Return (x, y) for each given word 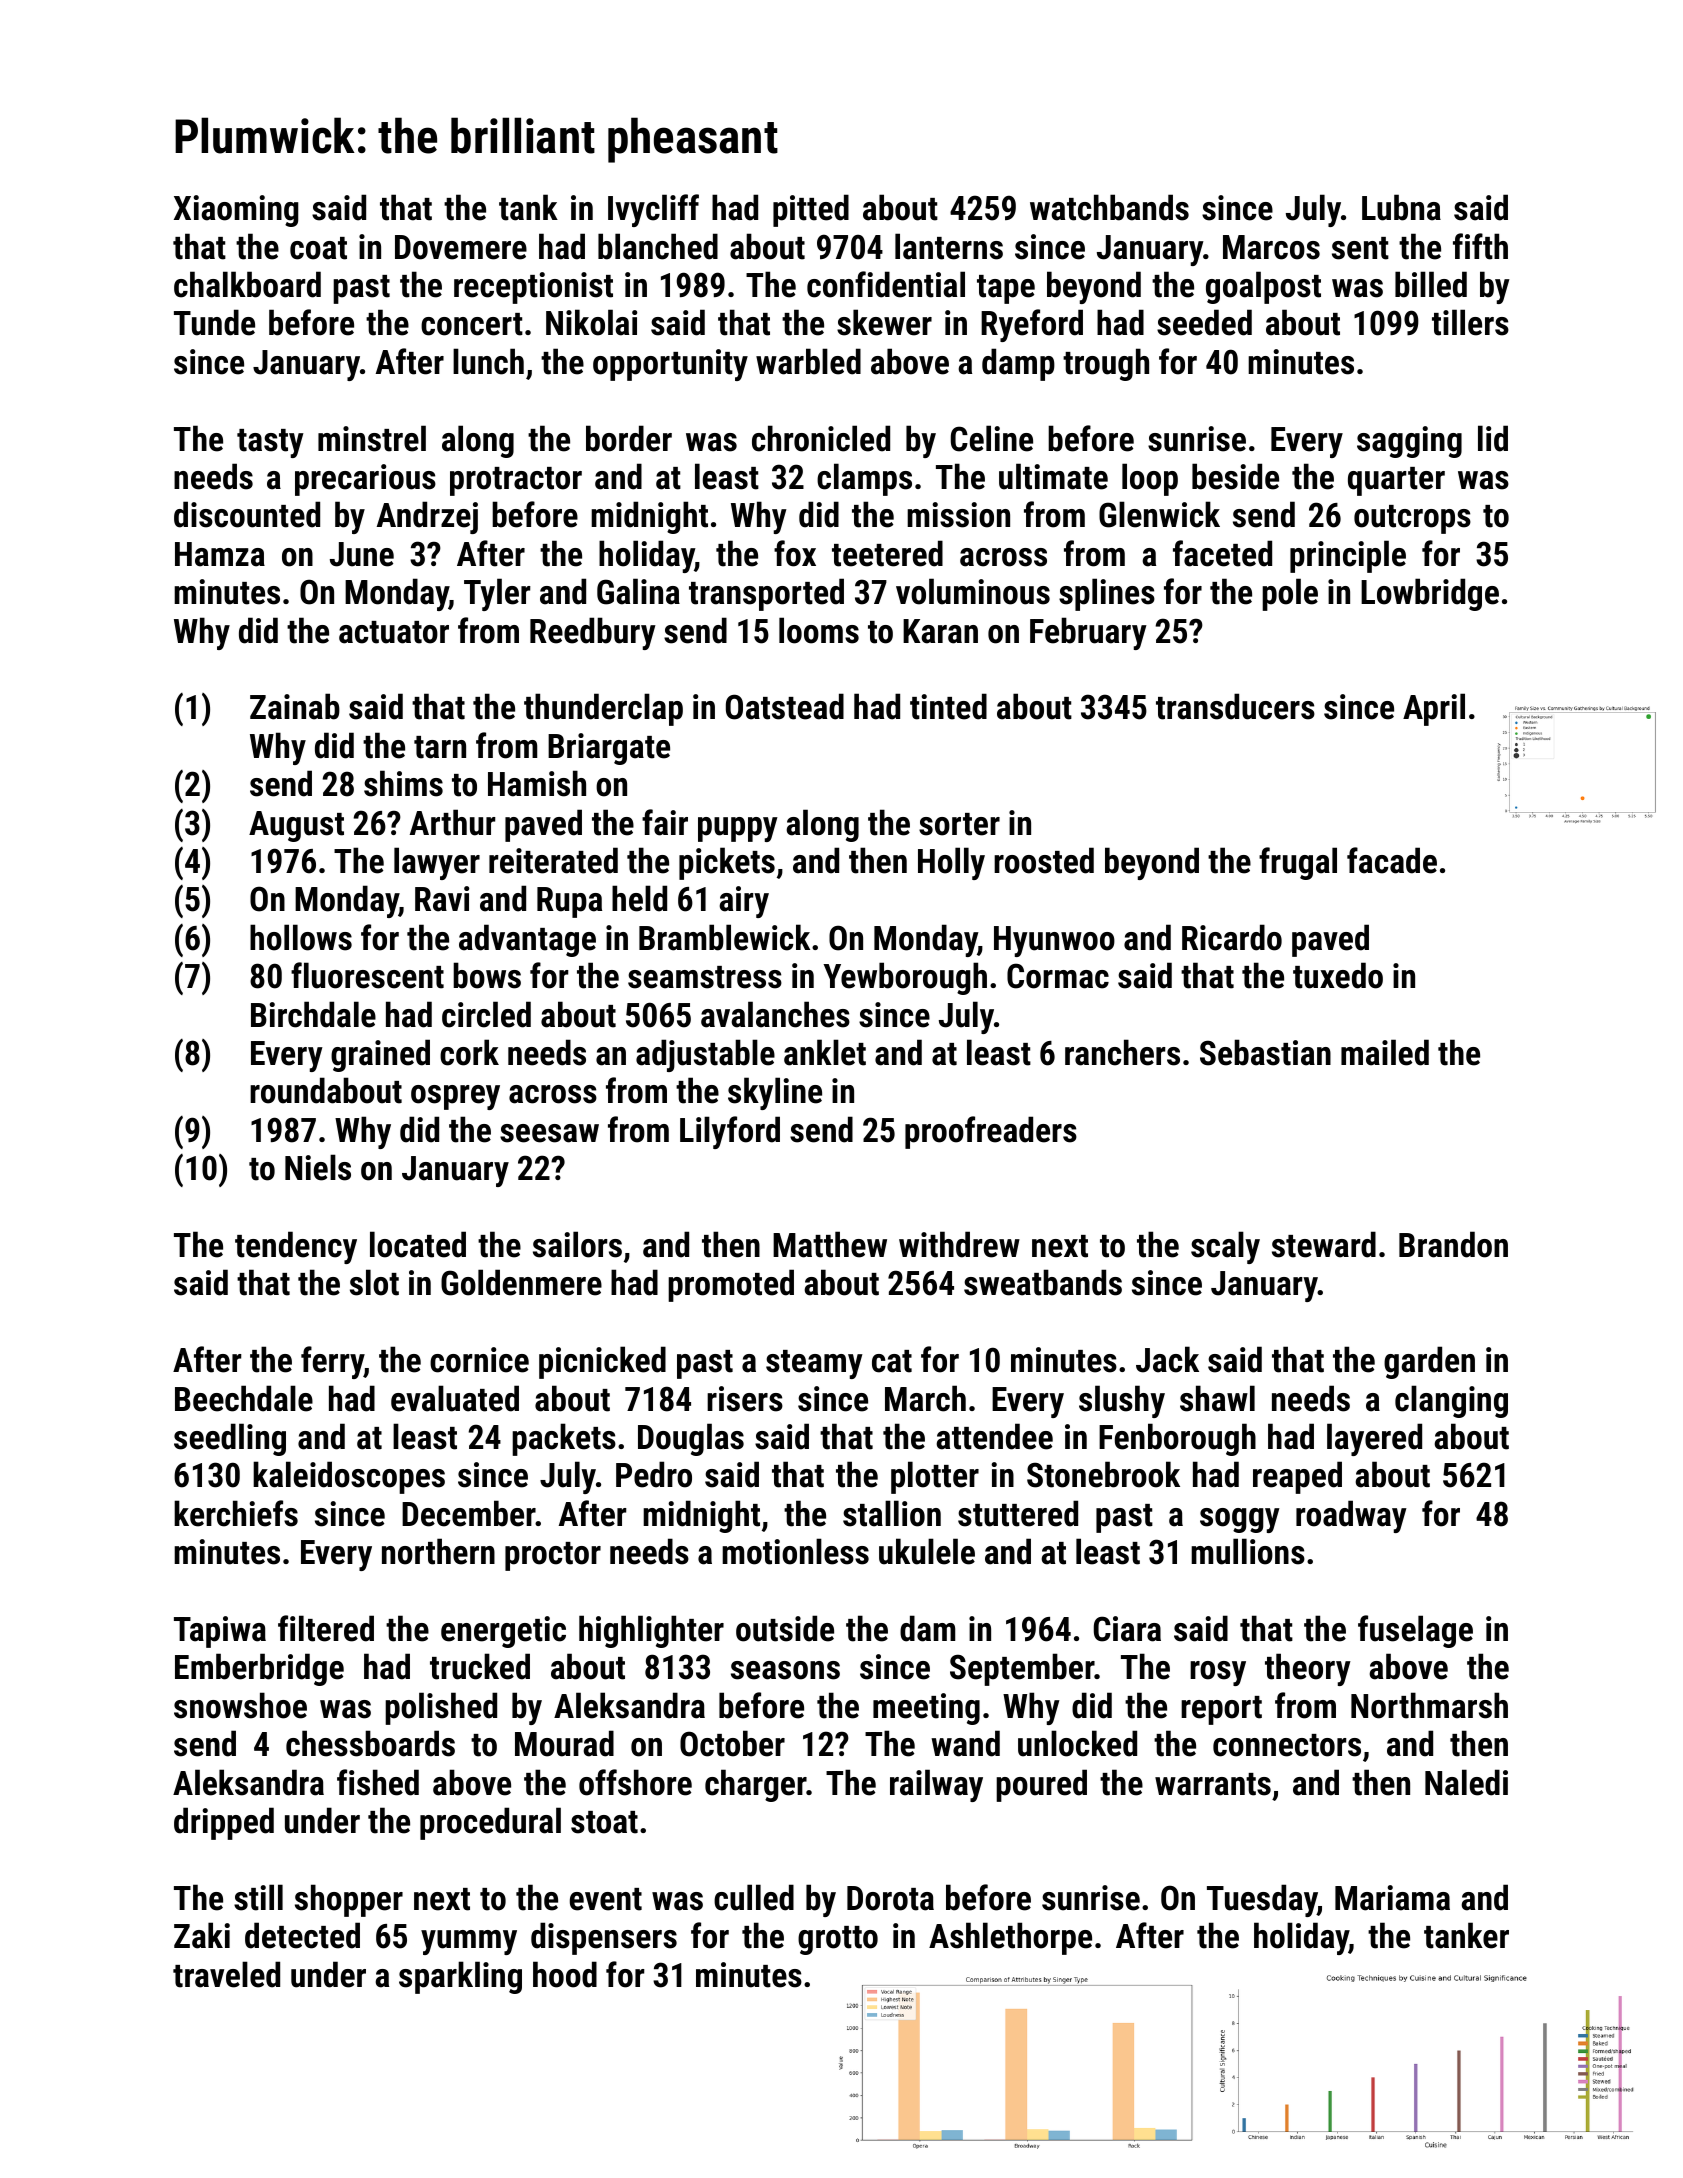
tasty (270, 443)
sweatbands (1043, 1282)
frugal (1298, 863)
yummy (469, 1942)
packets (564, 1439)
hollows (301, 937)
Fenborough (1177, 1439)
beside (1235, 476)
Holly (951, 863)
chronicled (821, 438)
